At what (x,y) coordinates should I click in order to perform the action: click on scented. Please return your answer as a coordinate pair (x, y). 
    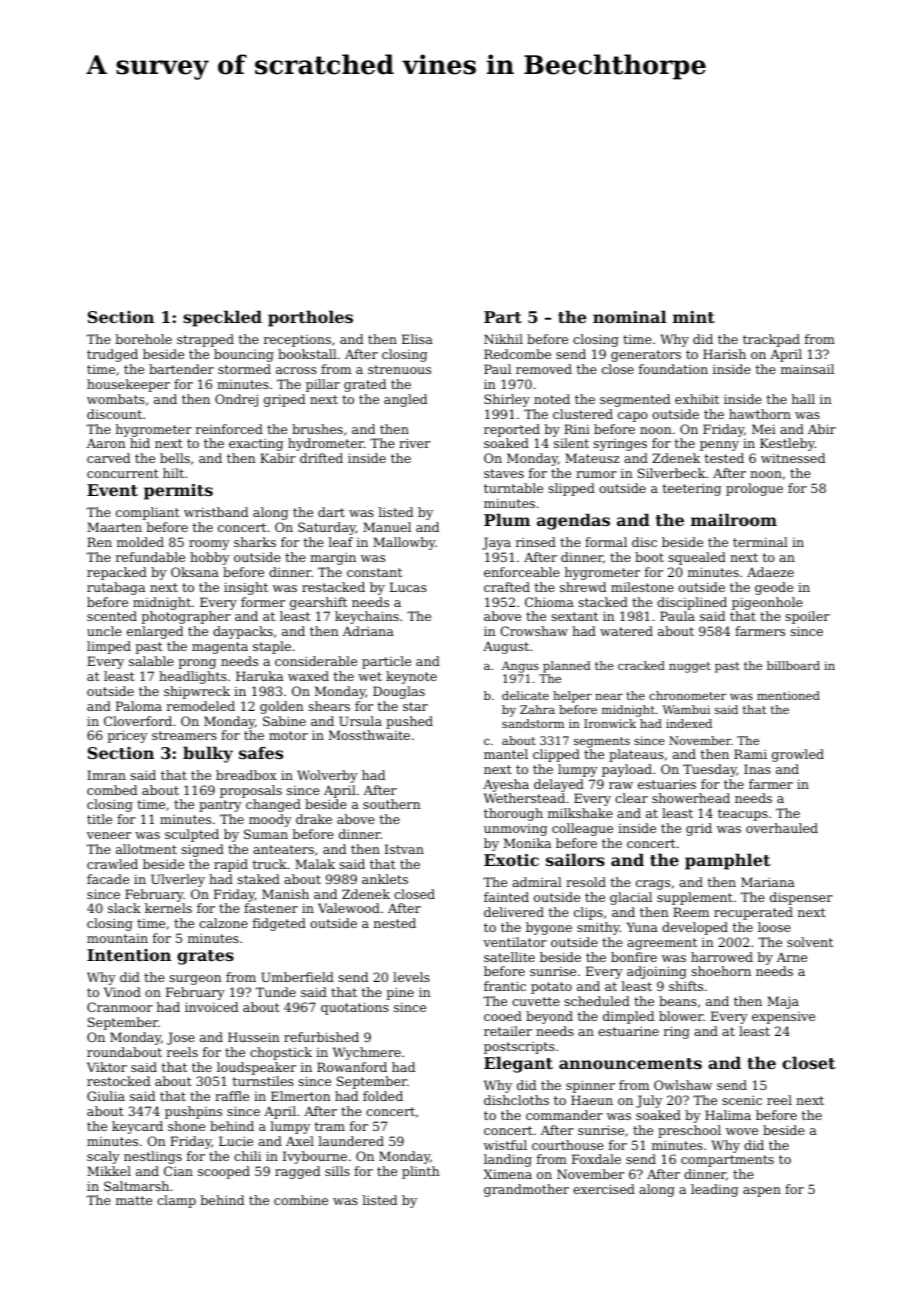
    Looking at the image, I should click on (112, 616).
